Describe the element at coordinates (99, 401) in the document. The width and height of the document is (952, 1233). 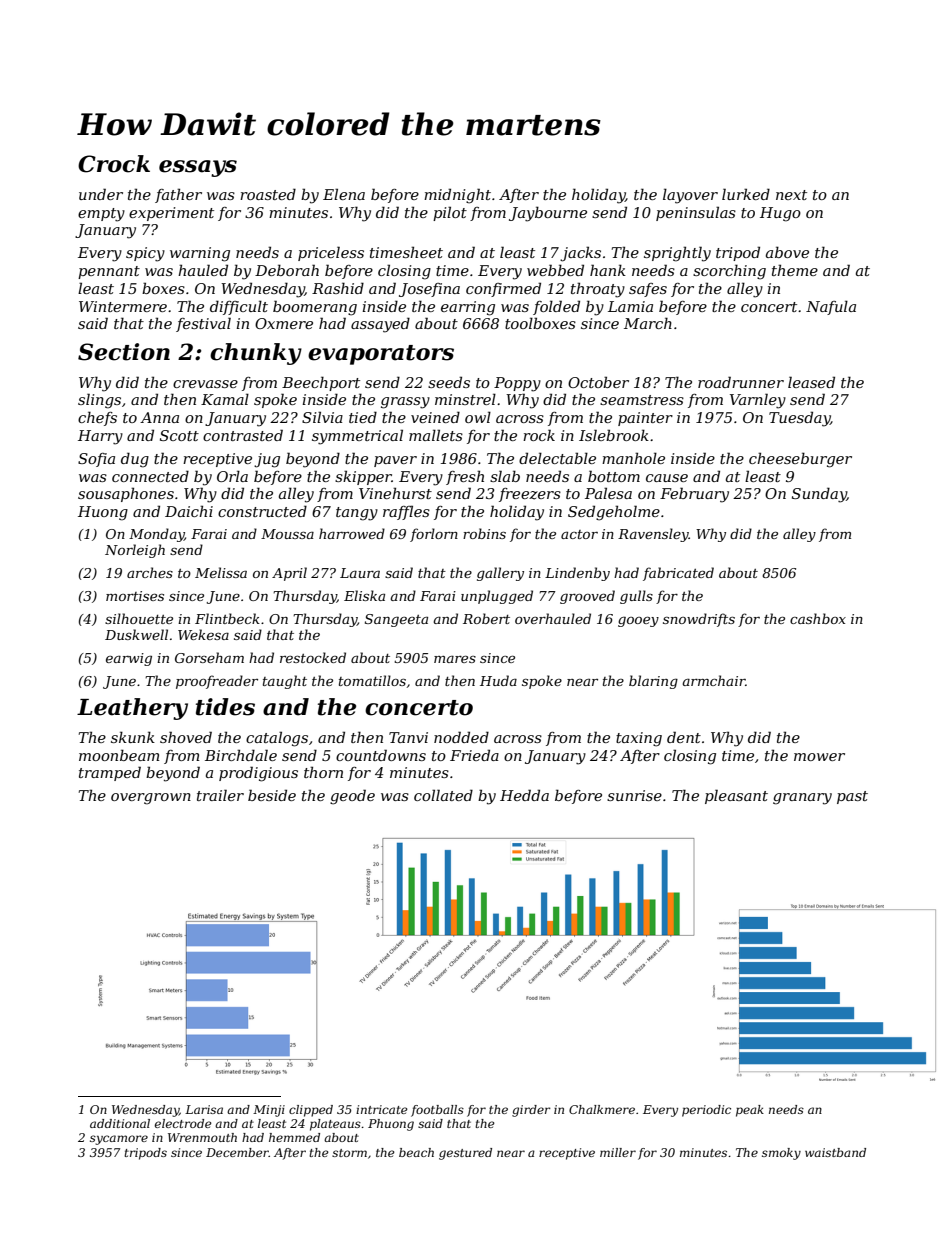
I see `slings` at that location.
